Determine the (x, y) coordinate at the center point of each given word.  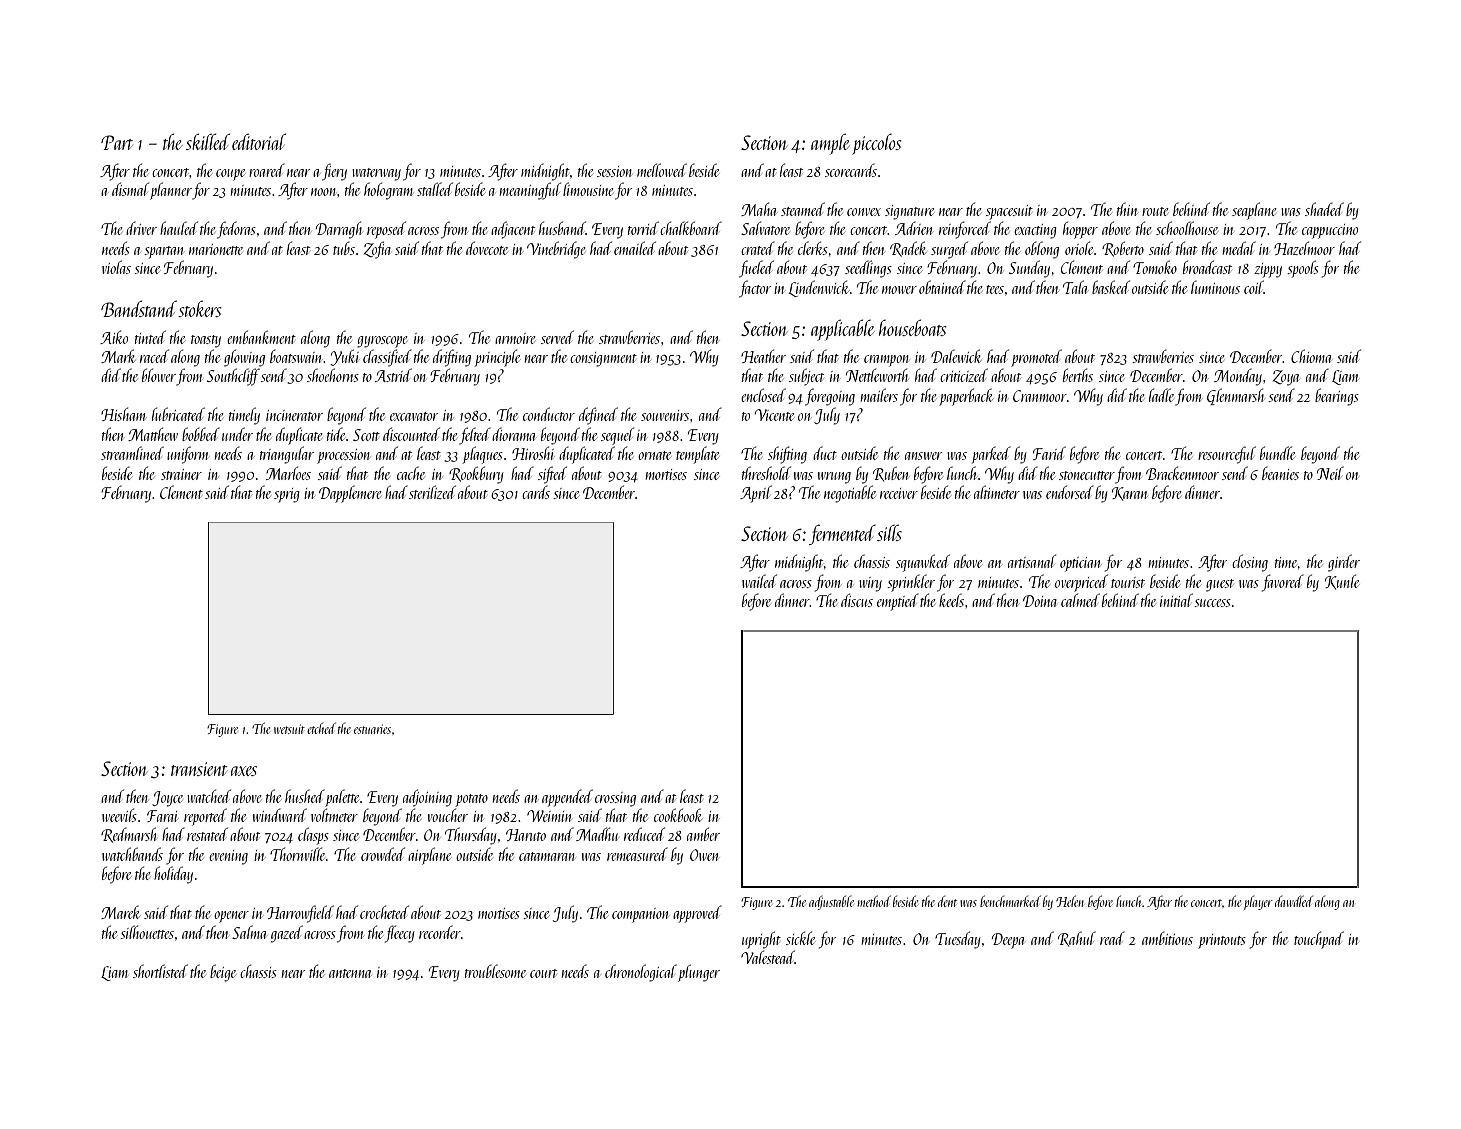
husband (562, 228)
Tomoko (1155, 267)
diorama (514, 434)
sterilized (432, 492)
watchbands (132, 854)
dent (947, 901)
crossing (615, 799)
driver (141, 228)
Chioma (1311, 356)
